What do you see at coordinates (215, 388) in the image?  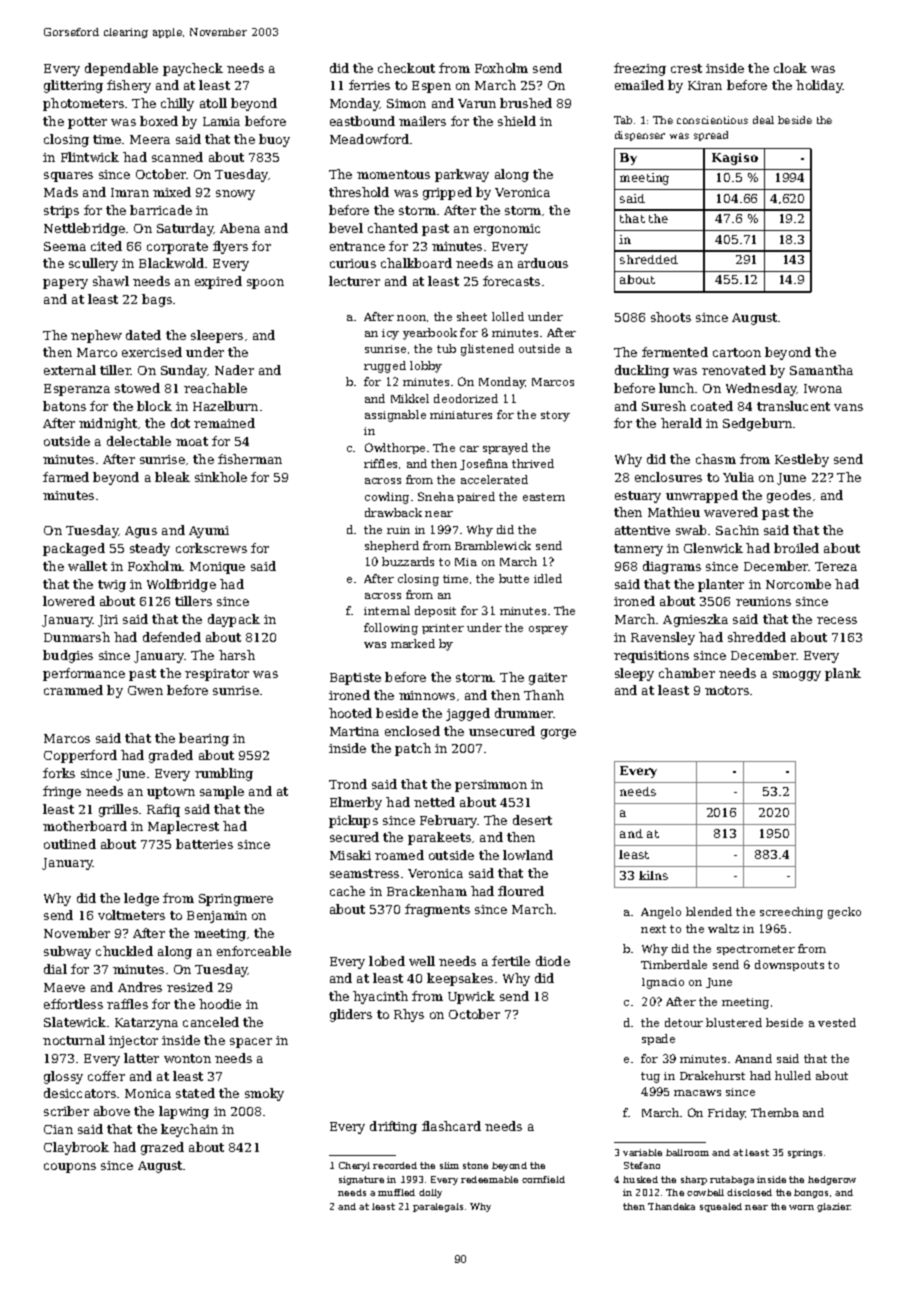 I see `reachable` at bounding box center [215, 388].
